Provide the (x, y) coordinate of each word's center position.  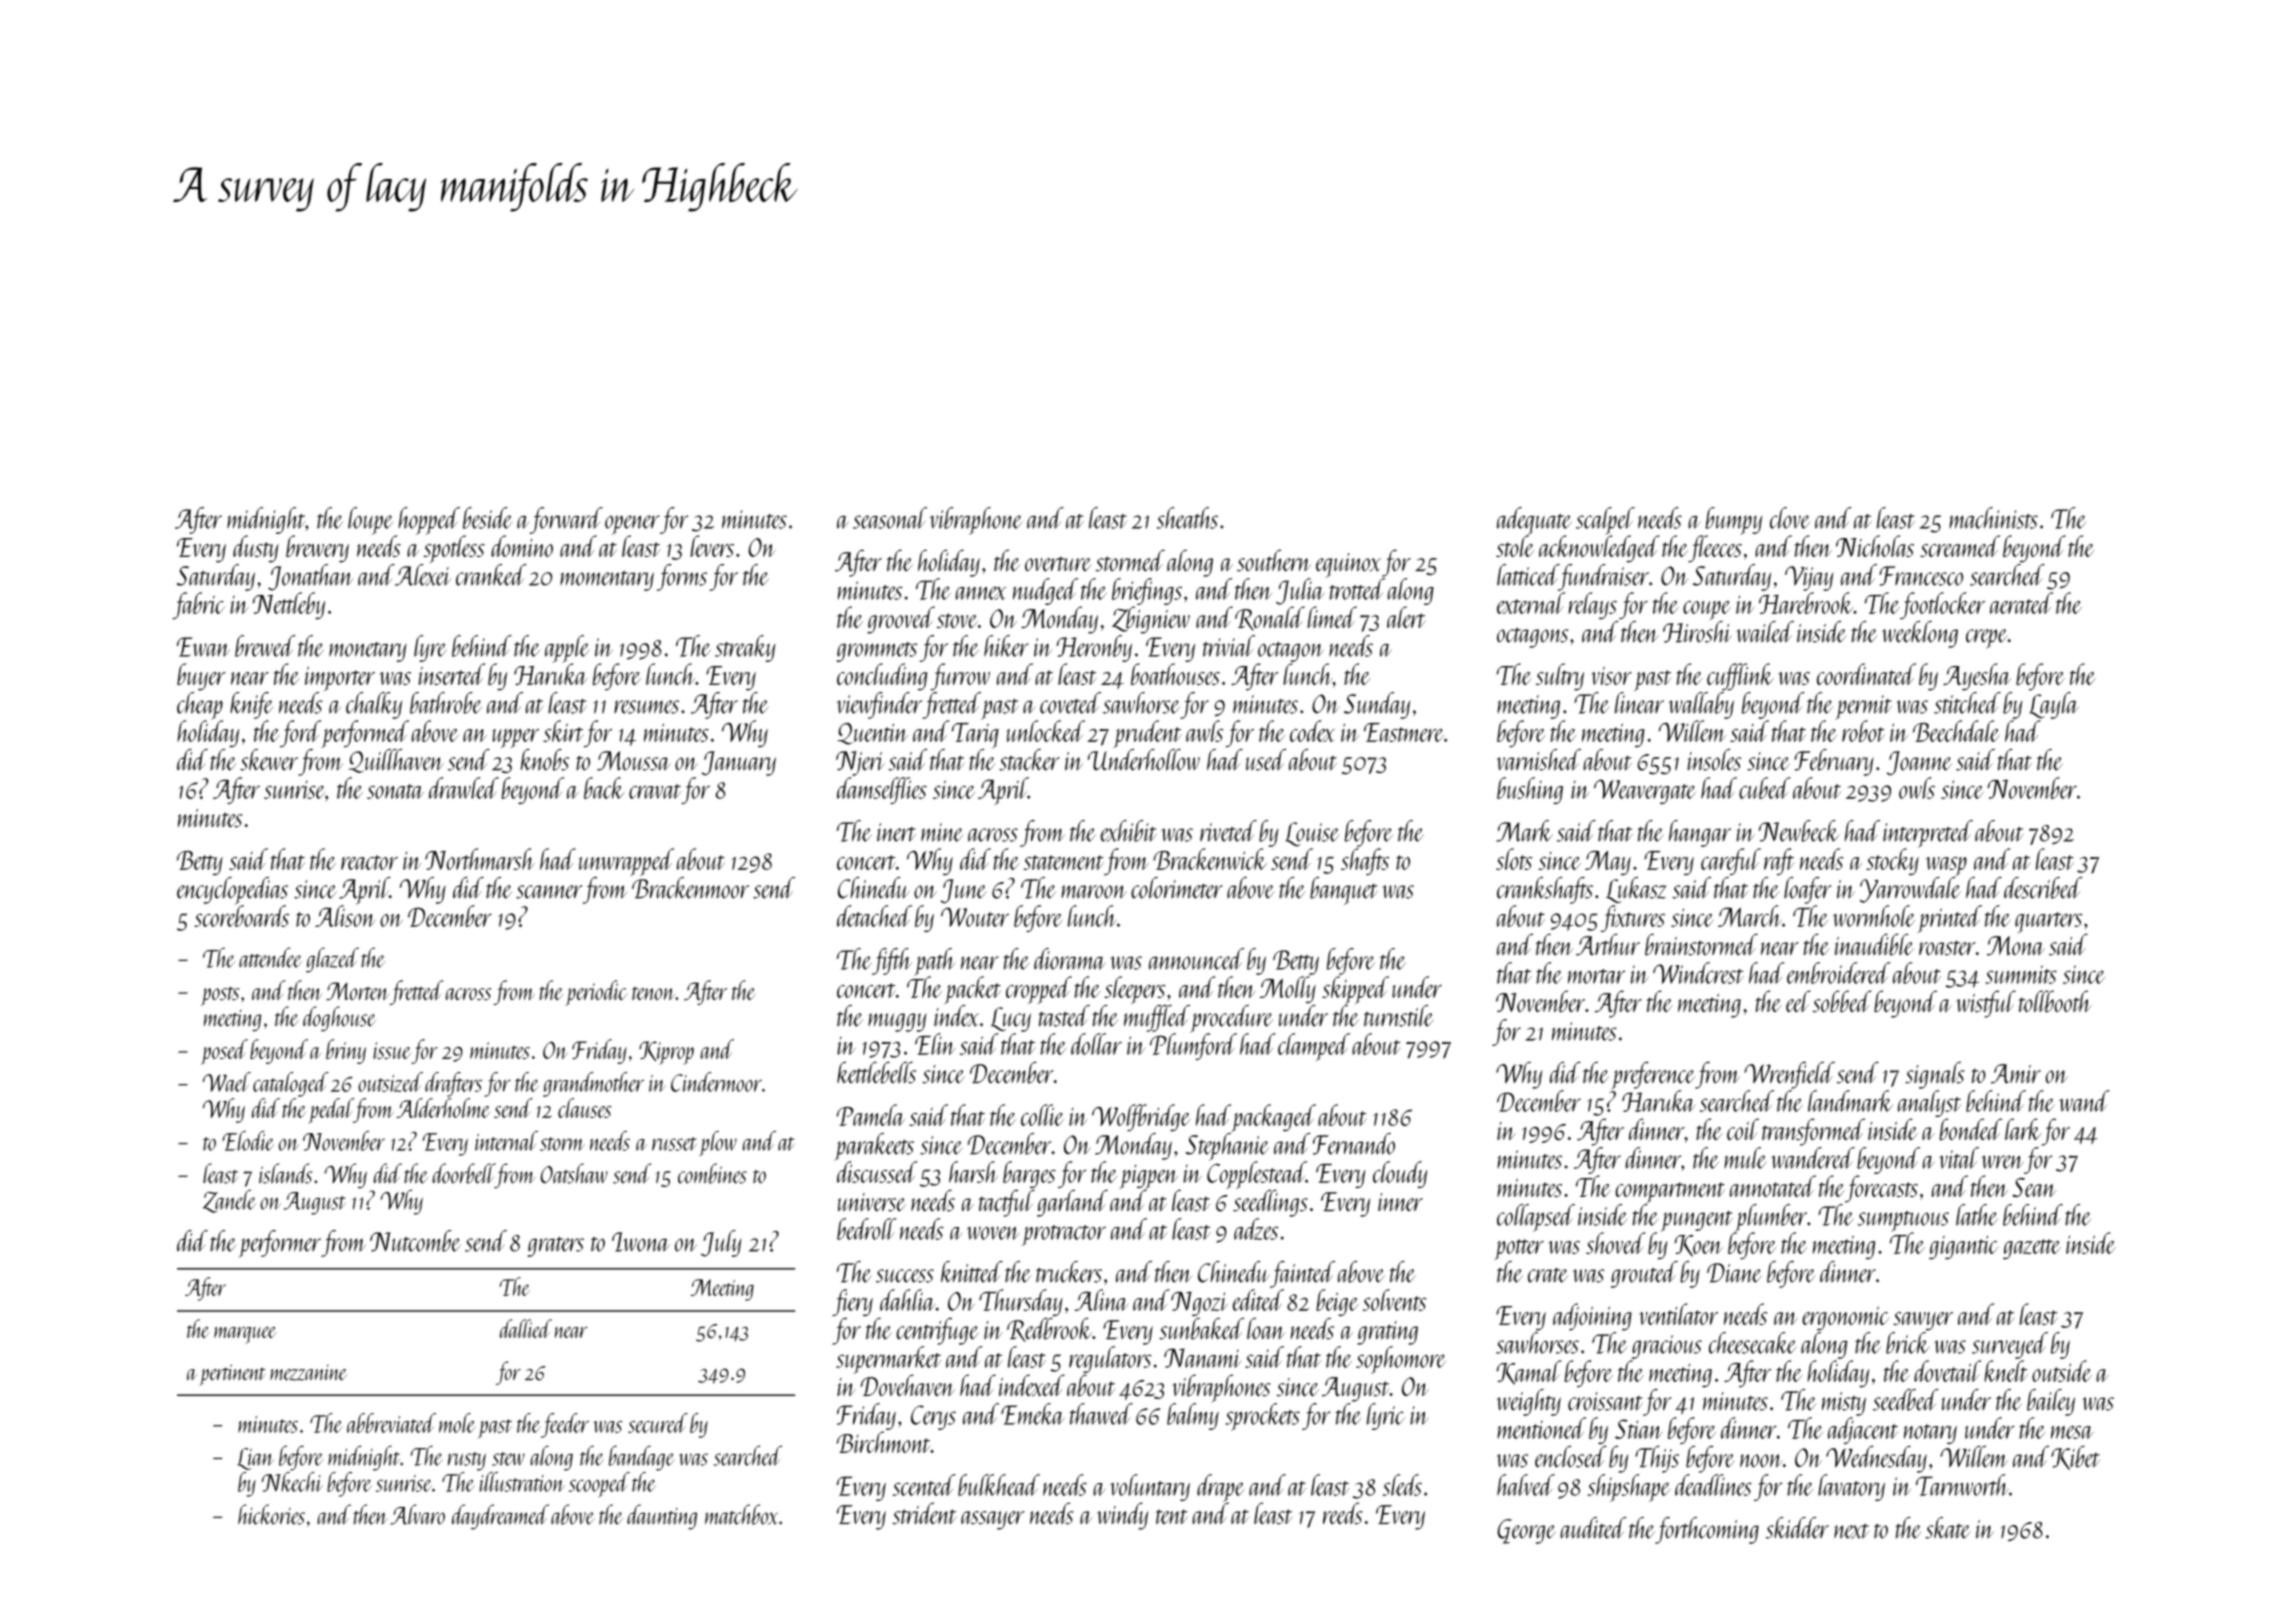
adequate (1534, 521)
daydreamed (500, 1517)
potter (1519, 1249)
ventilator (1678, 1314)
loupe (370, 521)
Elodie (248, 1141)
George (1527, 1531)
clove (1790, 518)
